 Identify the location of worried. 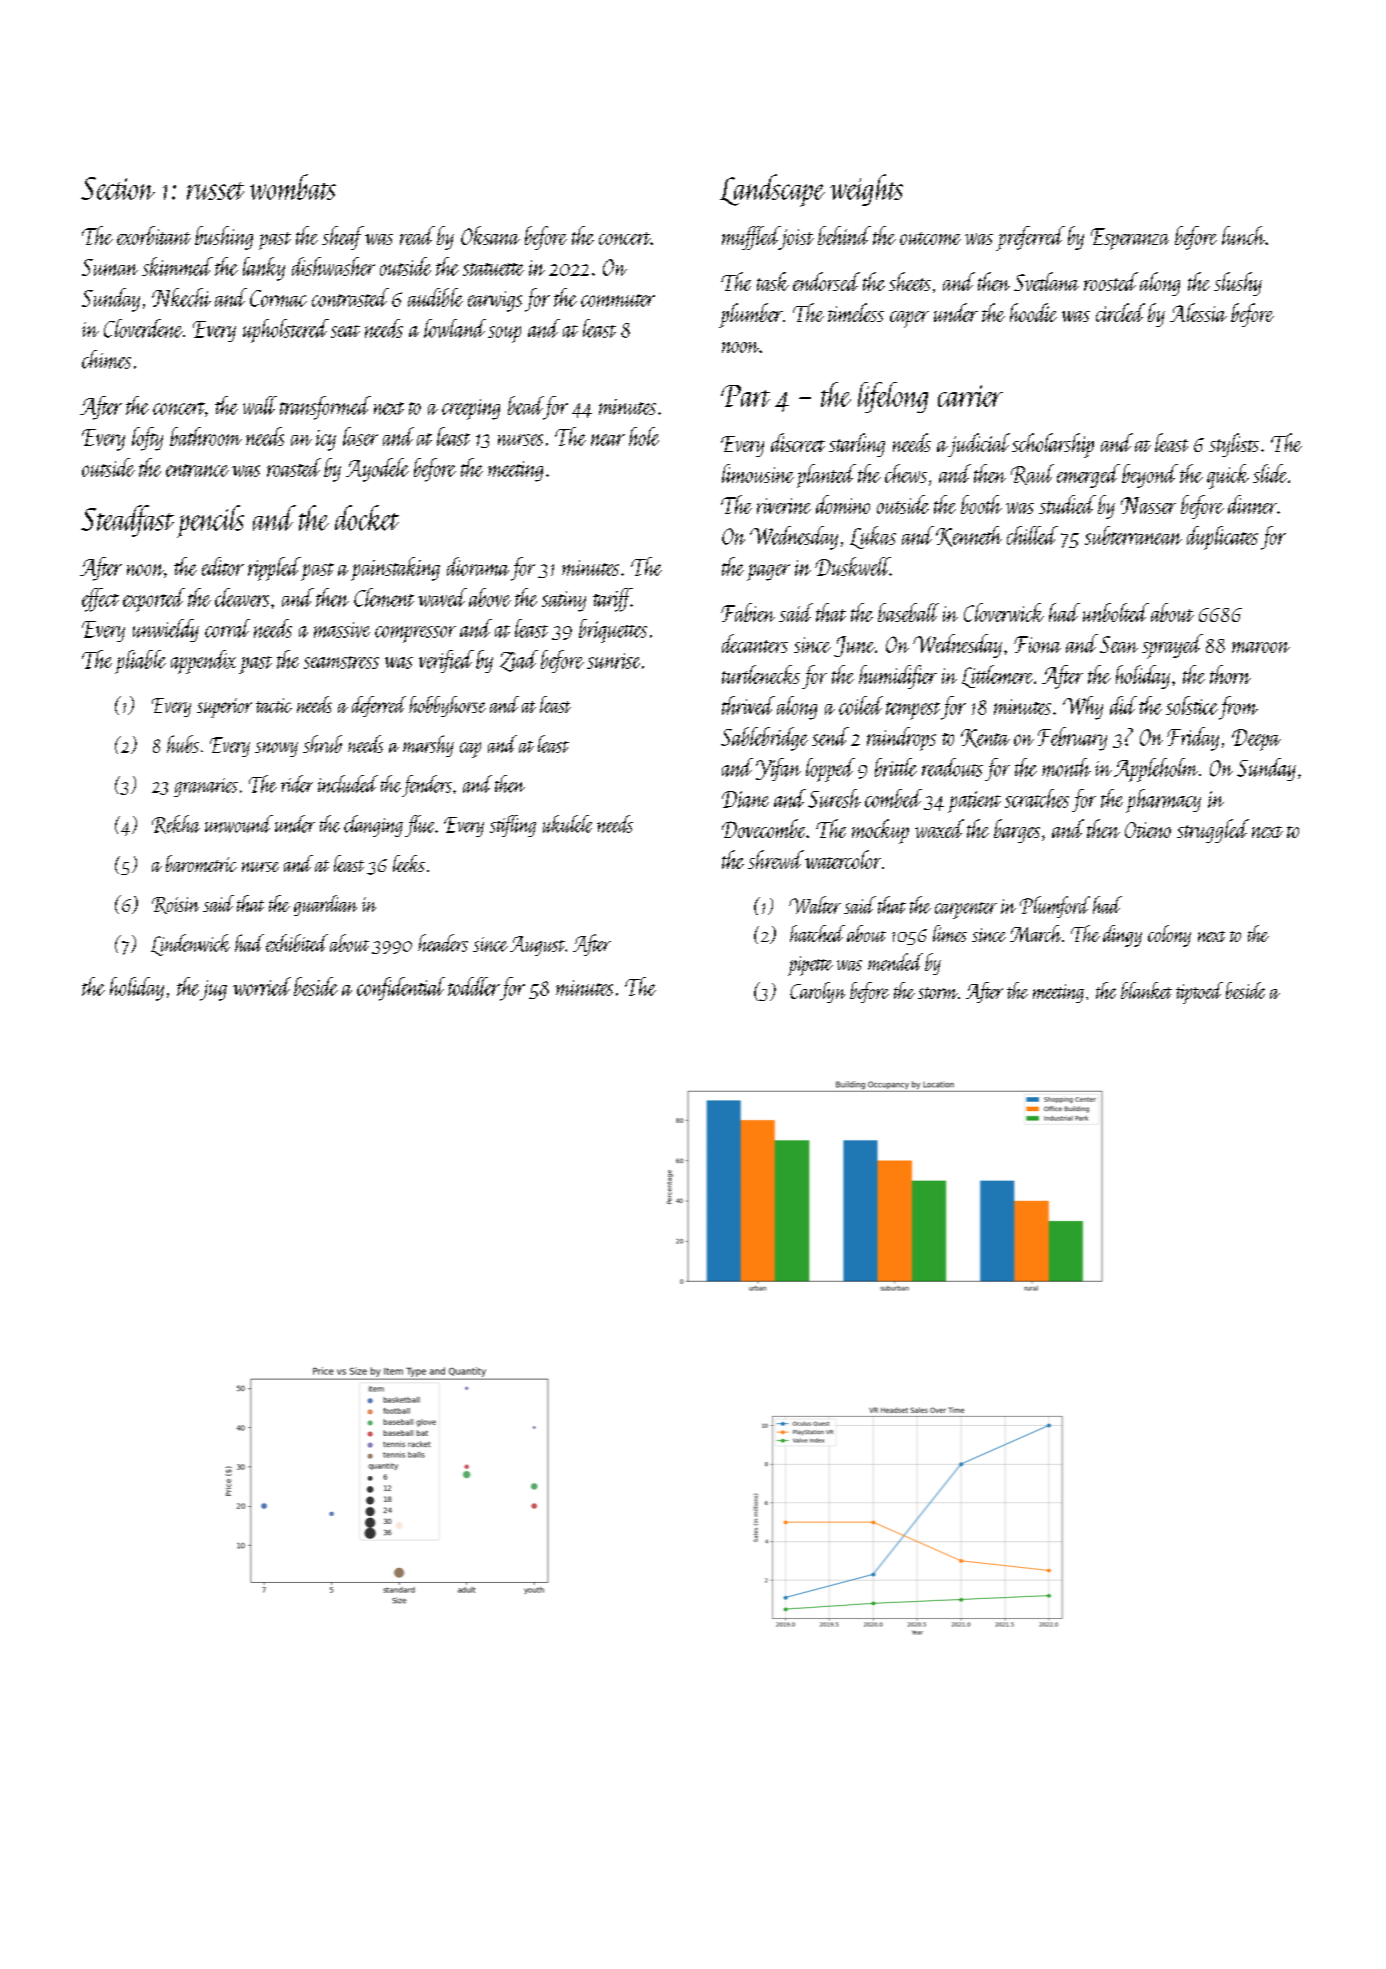
(262, 986).
